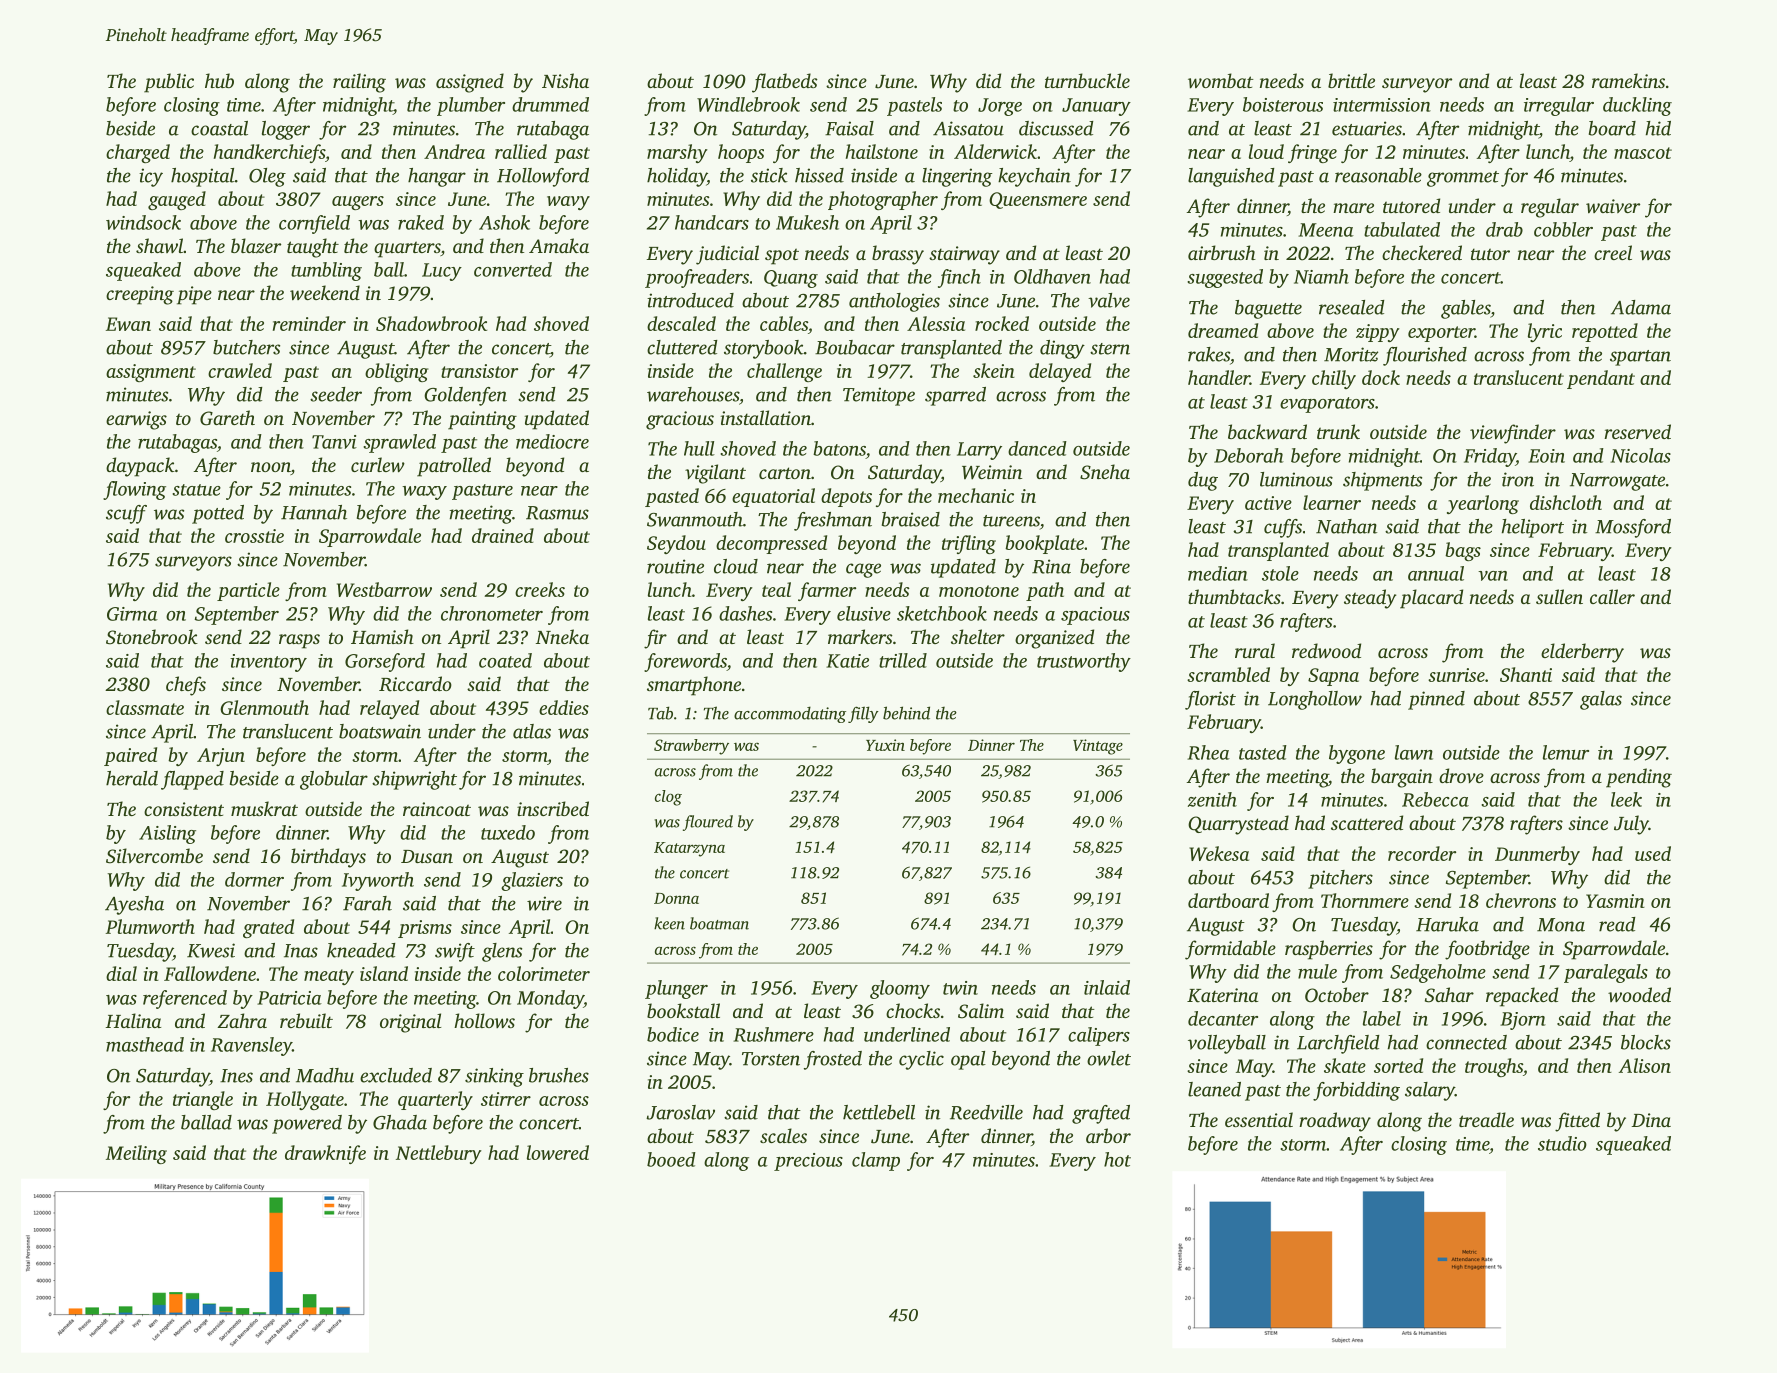 The width and height of the screenshot is (1777, 1373). Describe the element at coordinates (1329, 950) in the screenshot. I see `raspberries` at that location.
